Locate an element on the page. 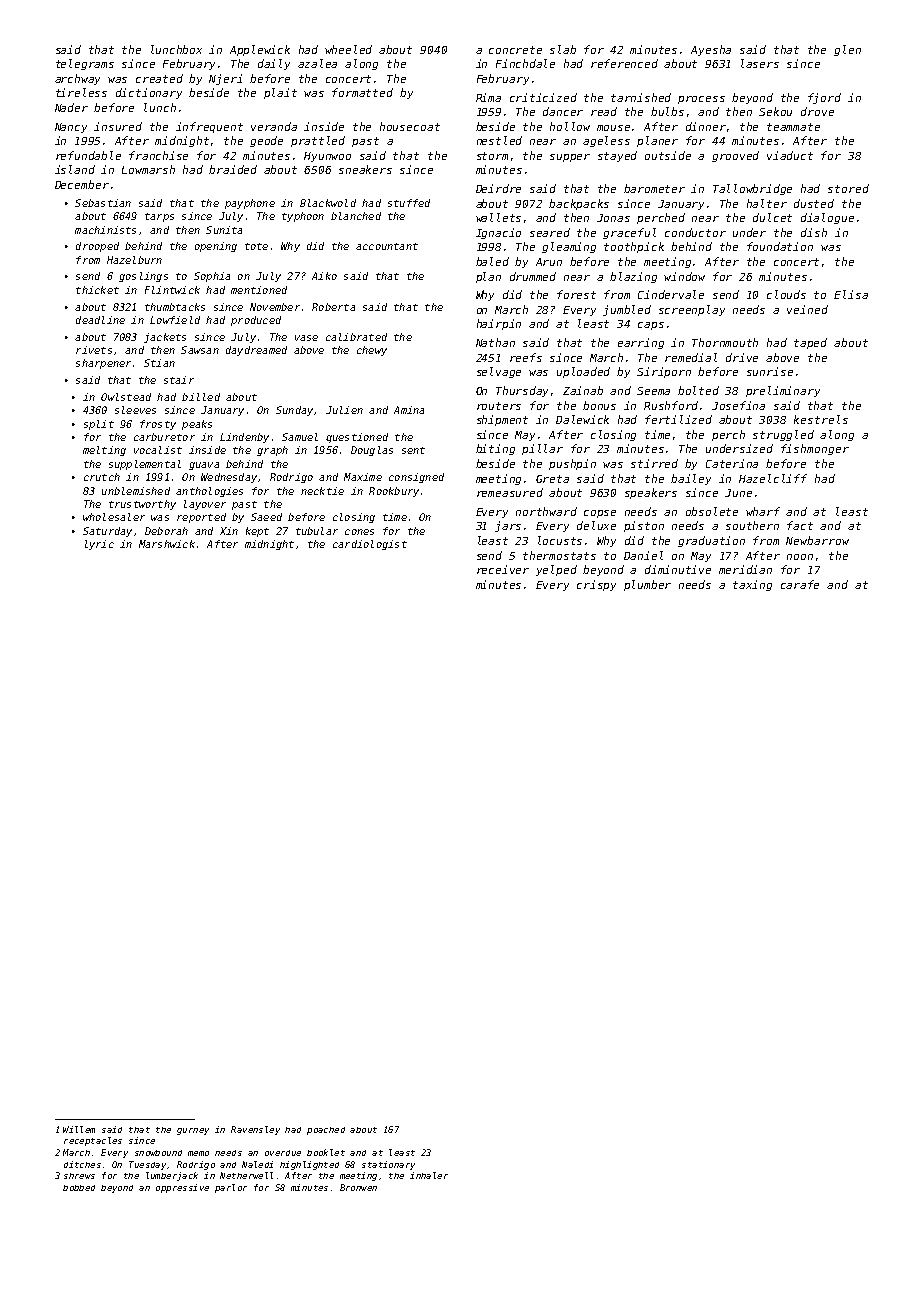 The height and width of the image is (1308, 924). parlor is located at coordinates (231, 1188).
